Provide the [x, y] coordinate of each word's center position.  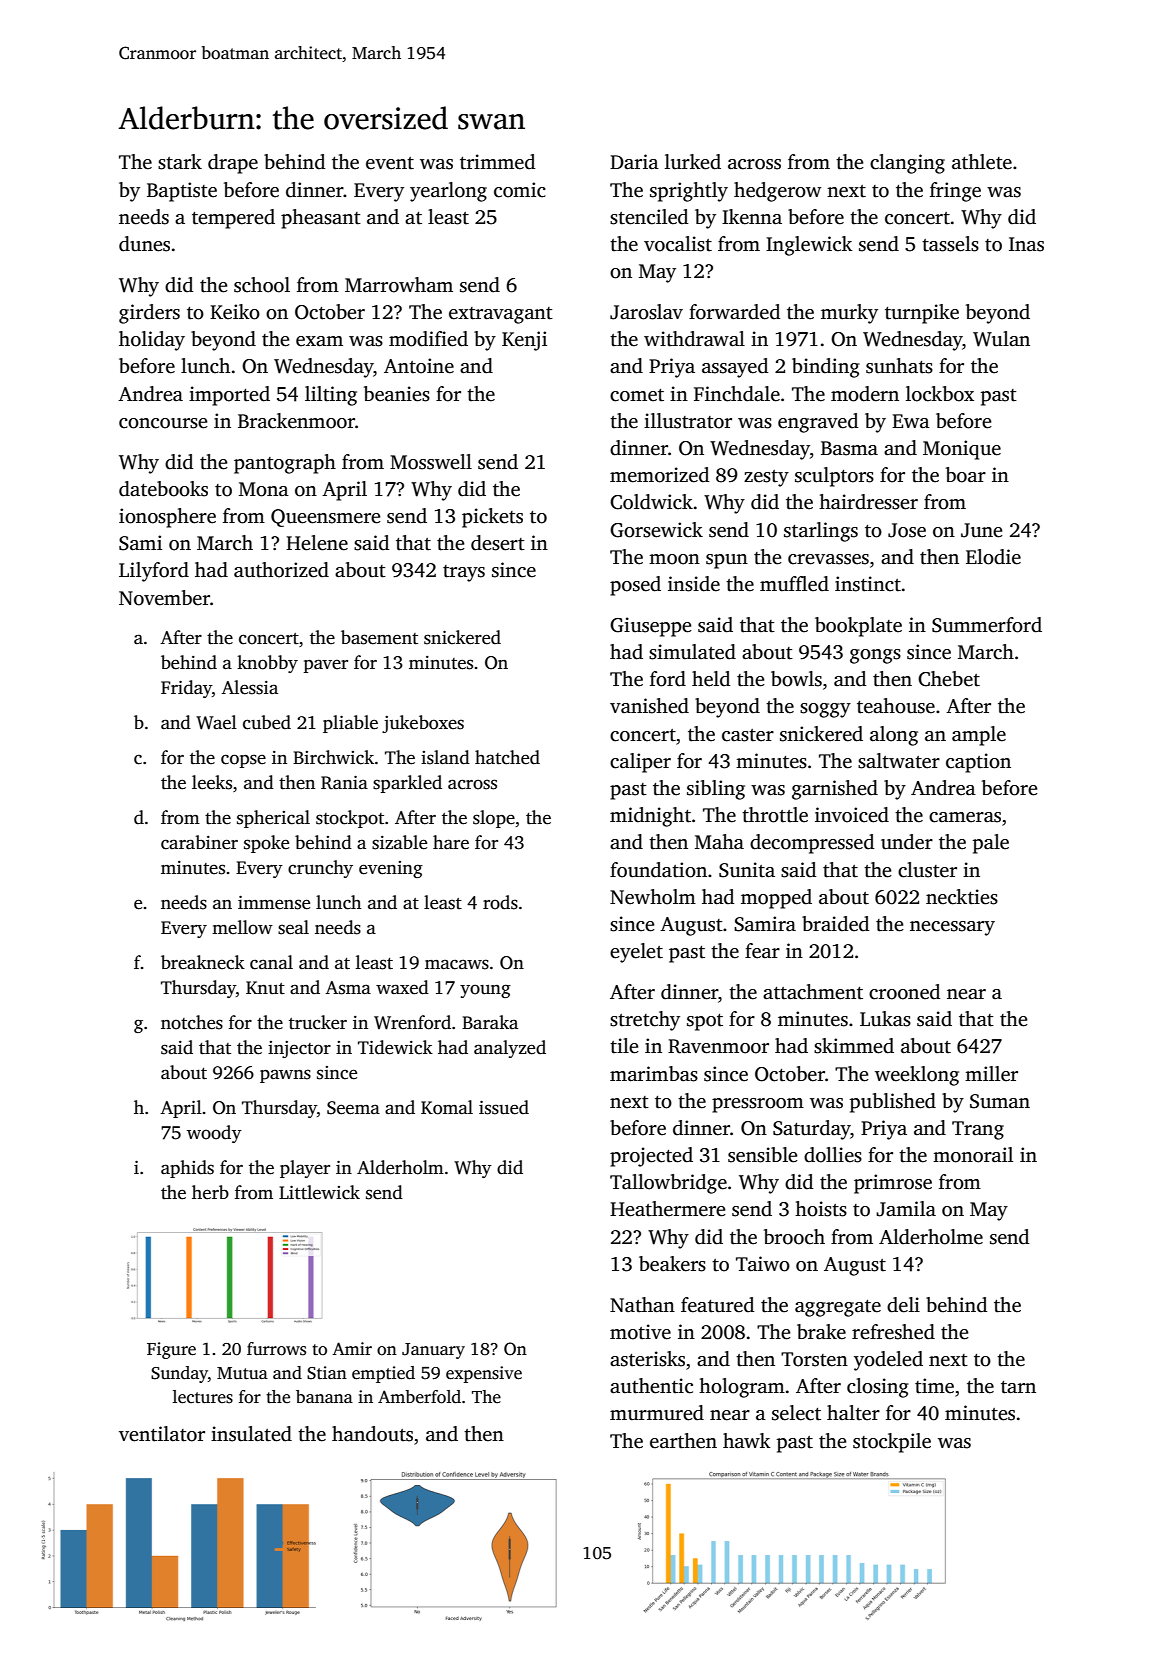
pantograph [285, 464]
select [796, 1413]
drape [233, 164]
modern [865, 394]
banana [324, 1396]
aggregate [838, 1308]
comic [520, 190]
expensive [484, 1374]
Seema [353, 1108]
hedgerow [777, 192]
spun [727, 561]
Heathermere [668, 1209]
